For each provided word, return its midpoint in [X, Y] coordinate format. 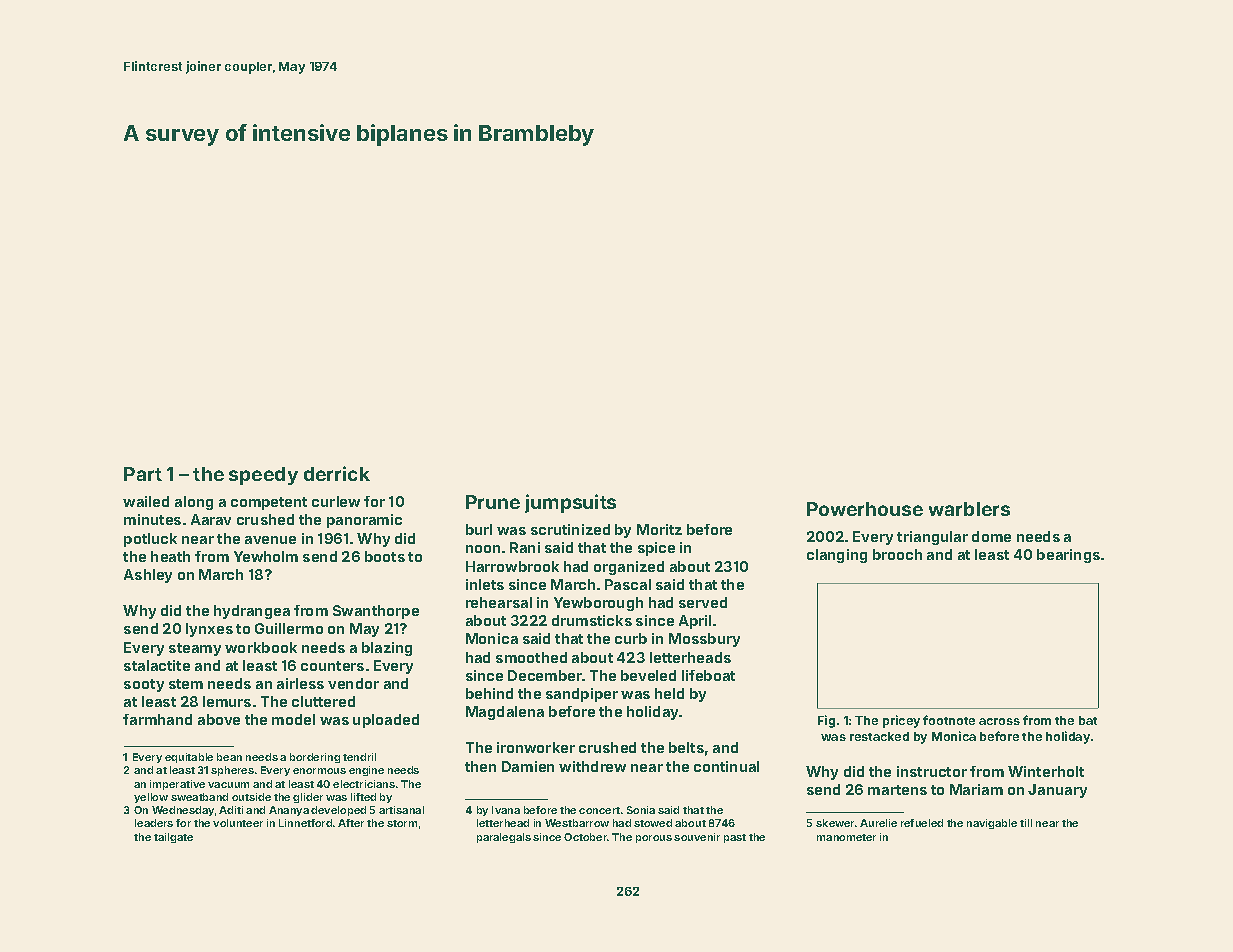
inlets [485, 584]
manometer [846, 837]
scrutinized [570, 529]
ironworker [536, 747]
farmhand [157, 719]
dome [991, 536]
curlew [336, 501]
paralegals [504, 838]
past [735, 838]
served [703, 602]
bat [1088, 720]
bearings [1068, 556]
